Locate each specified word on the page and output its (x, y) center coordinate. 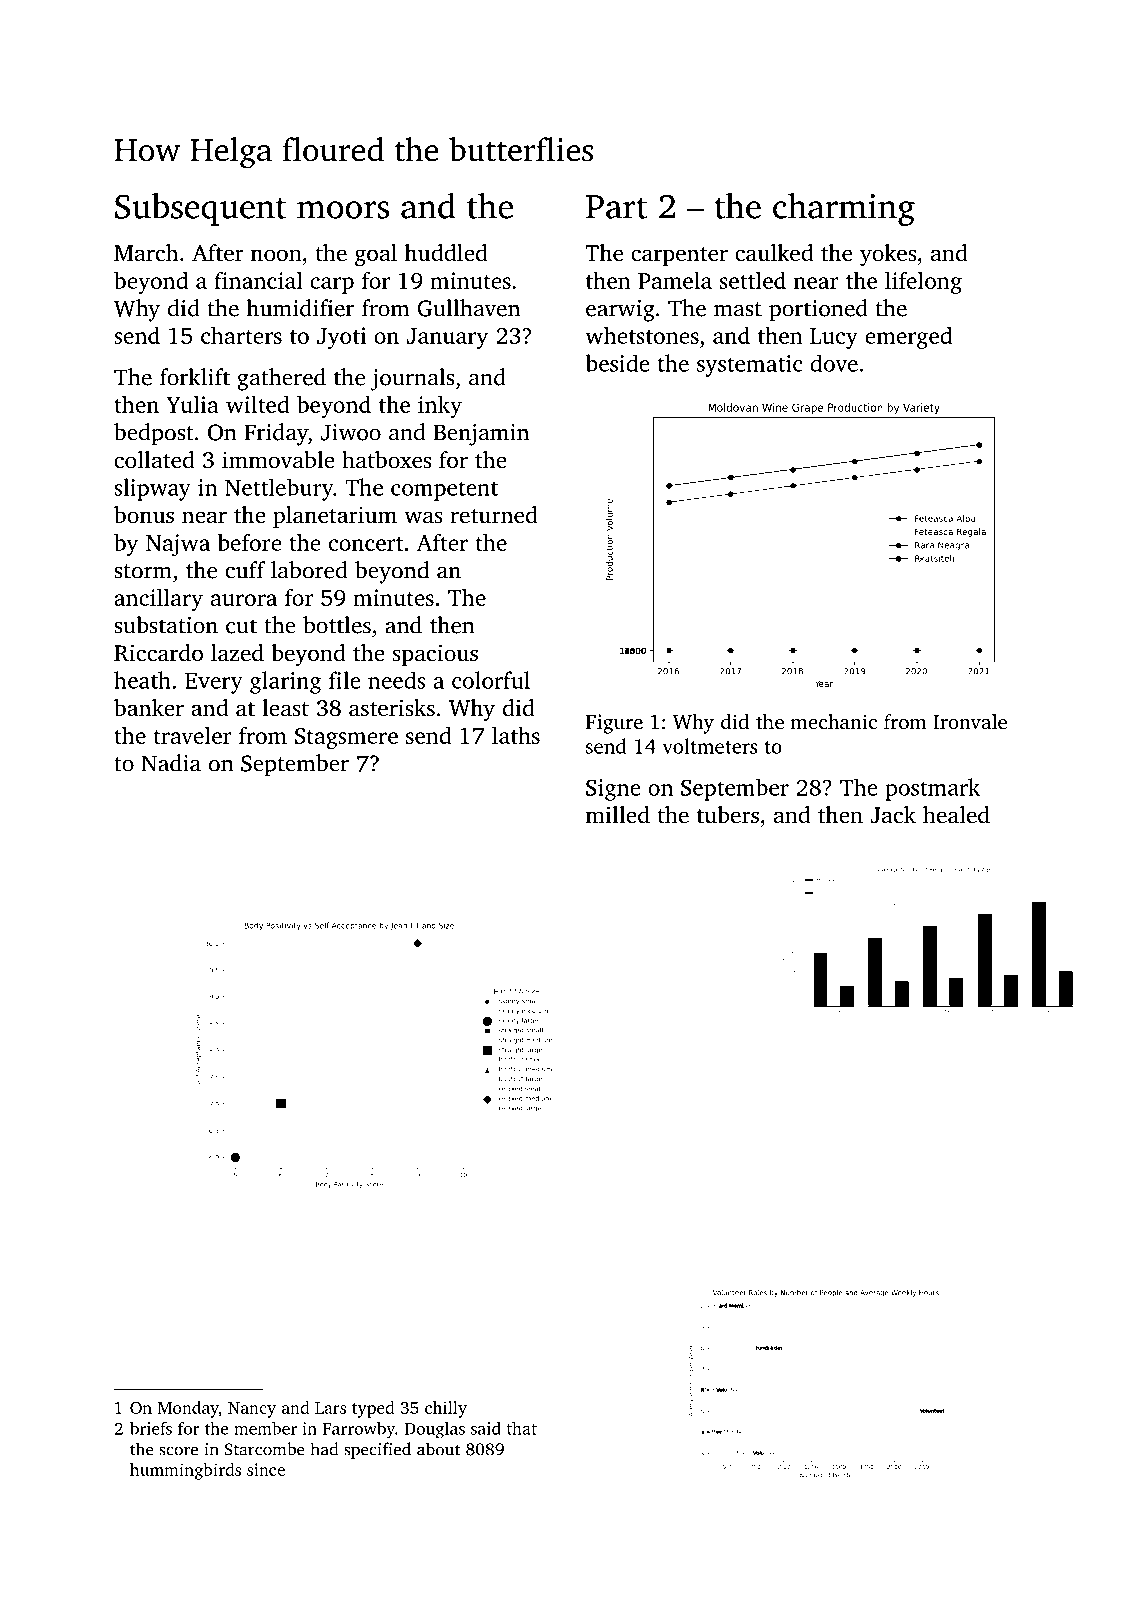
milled (617, 815)
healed (956, 815)
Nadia (171, 763)
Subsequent (201, 209)
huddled (446, 252)
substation (166, 625)
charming (844, 209)
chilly (446, 1409)
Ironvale (970, 721)
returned (494, 515)
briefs (151, 1428)
